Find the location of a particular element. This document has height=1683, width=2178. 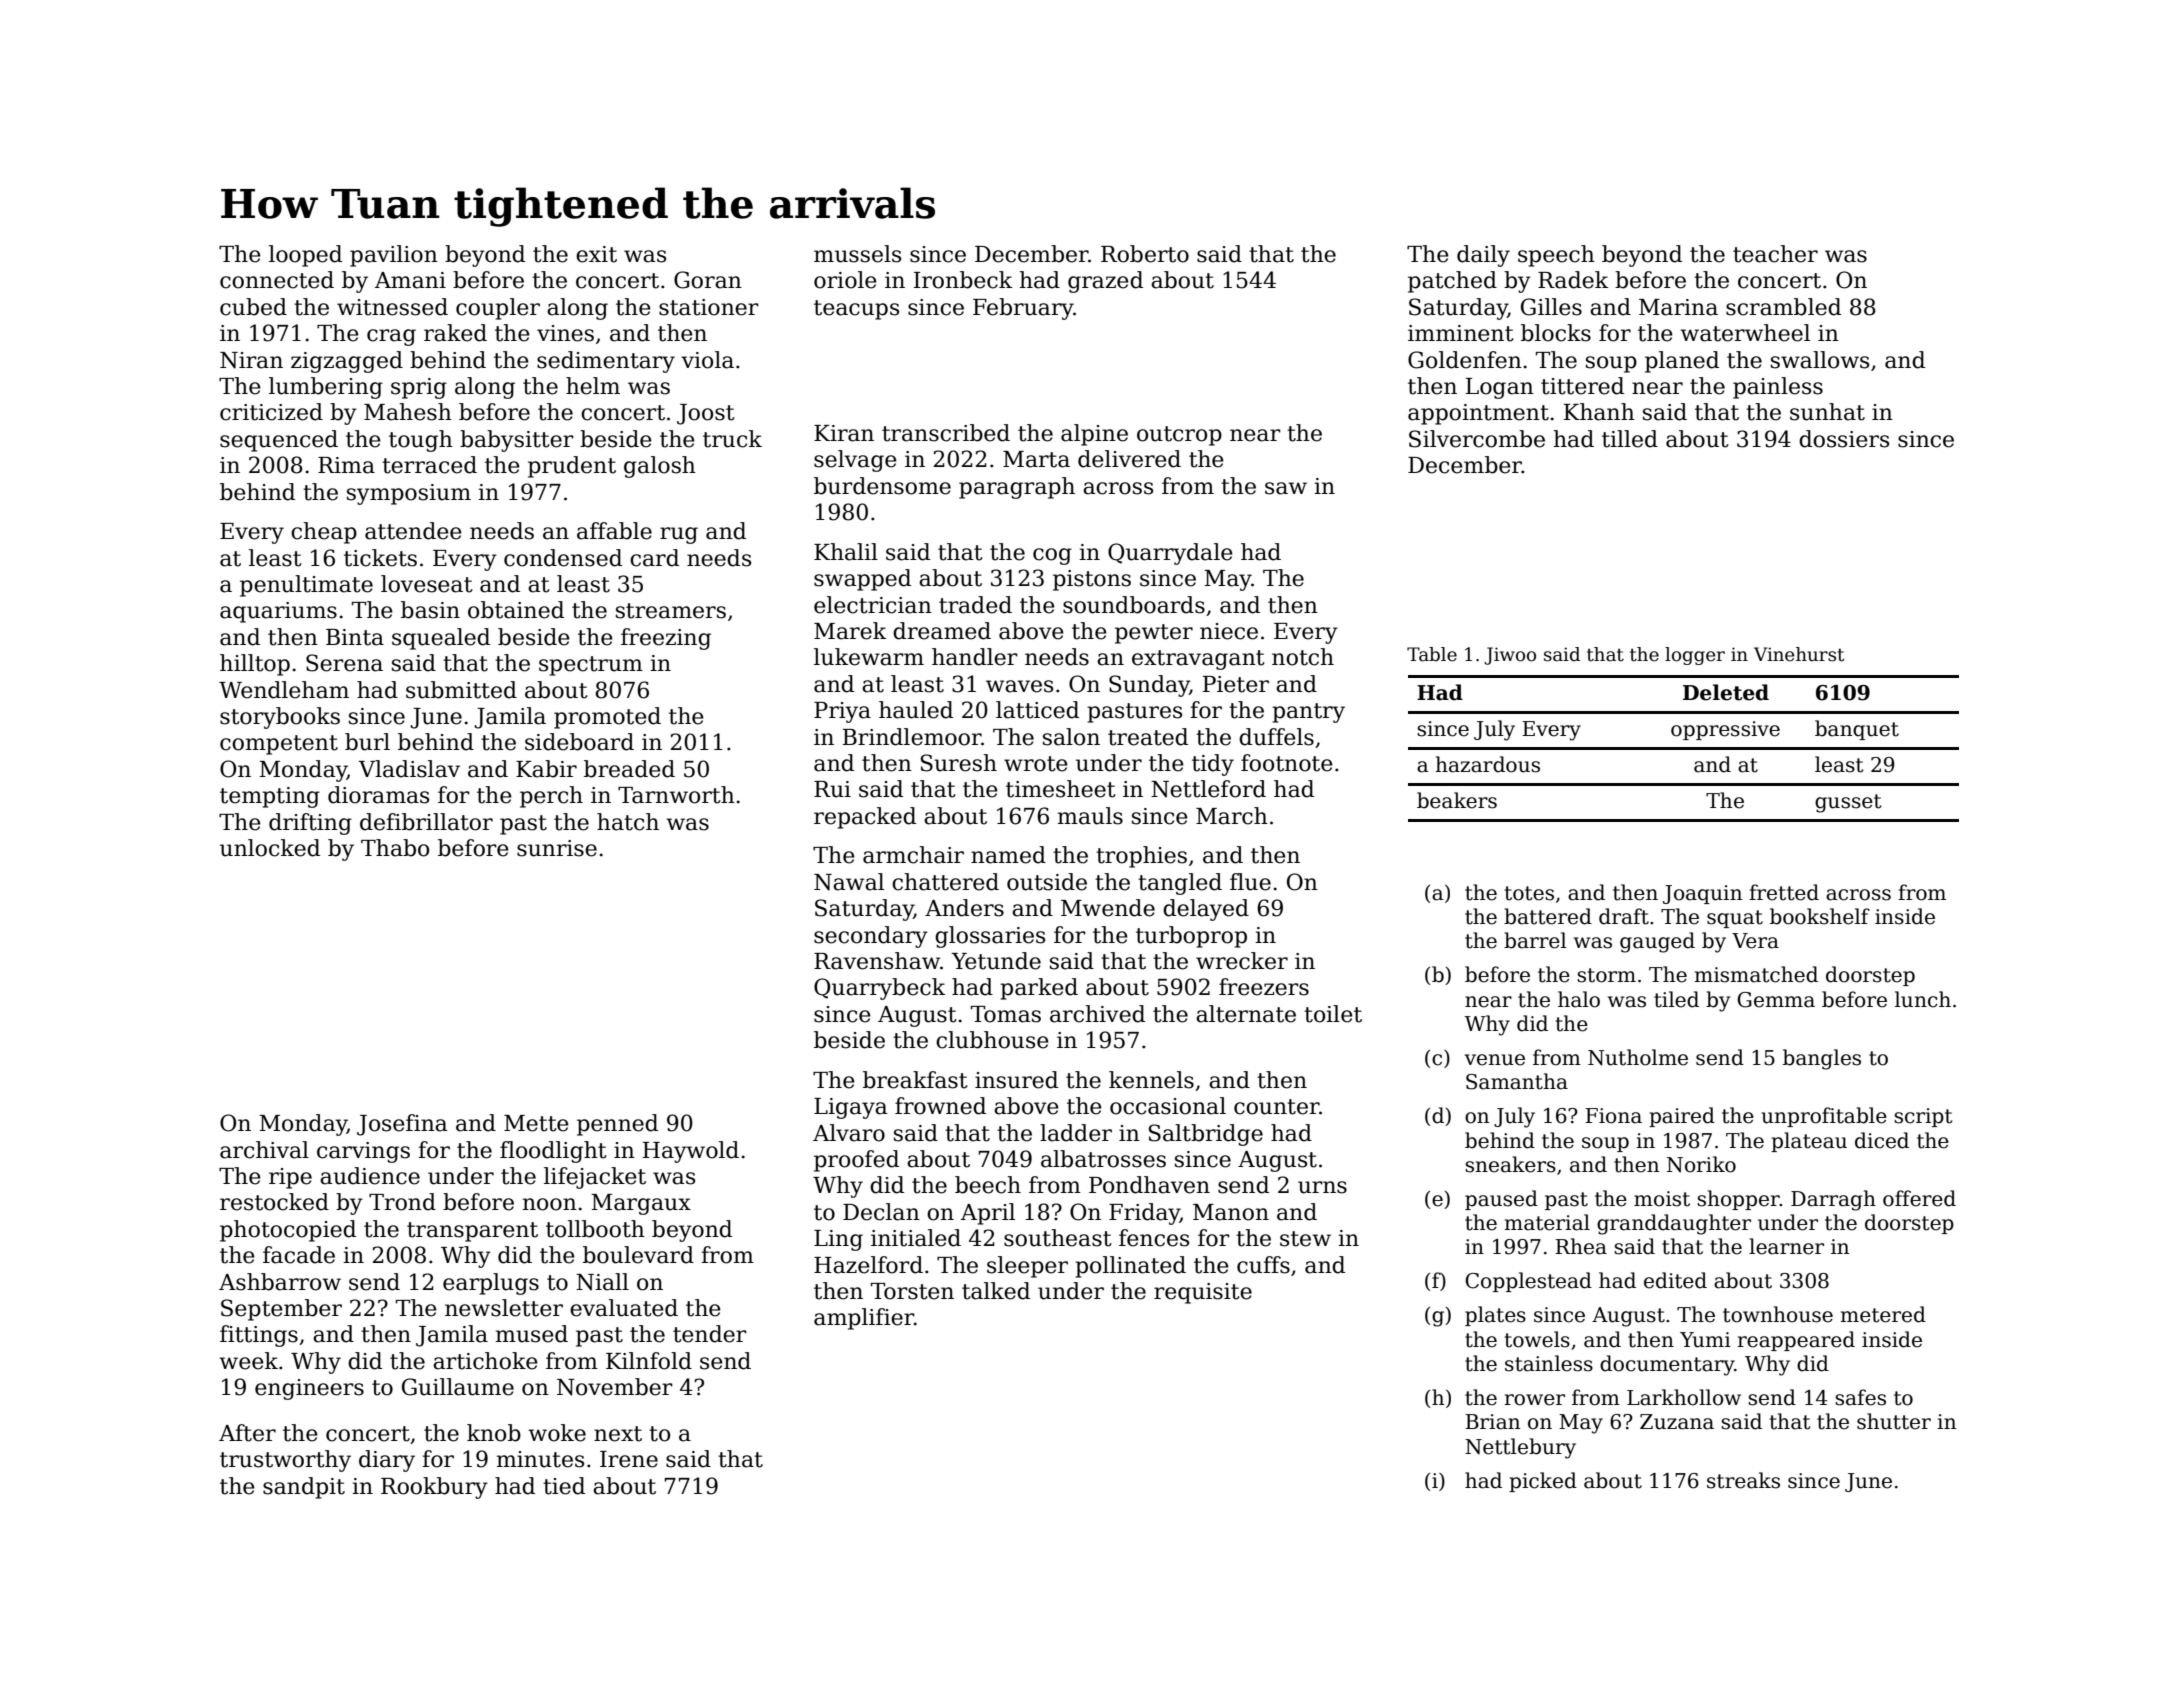

outside is located at coordinates (1047, 882).
